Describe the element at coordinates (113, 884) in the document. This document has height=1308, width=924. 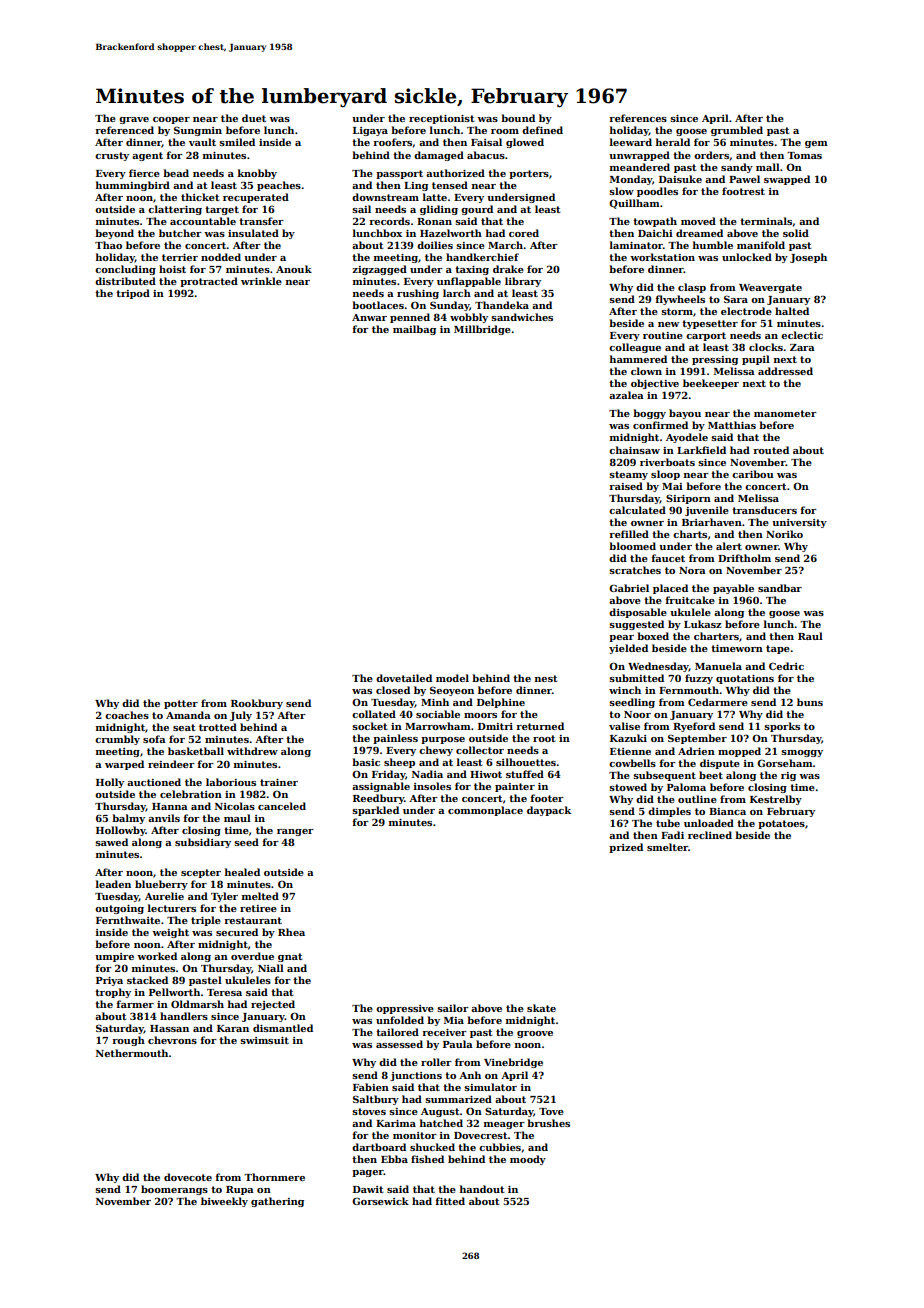
I see `leaden` at that location.
